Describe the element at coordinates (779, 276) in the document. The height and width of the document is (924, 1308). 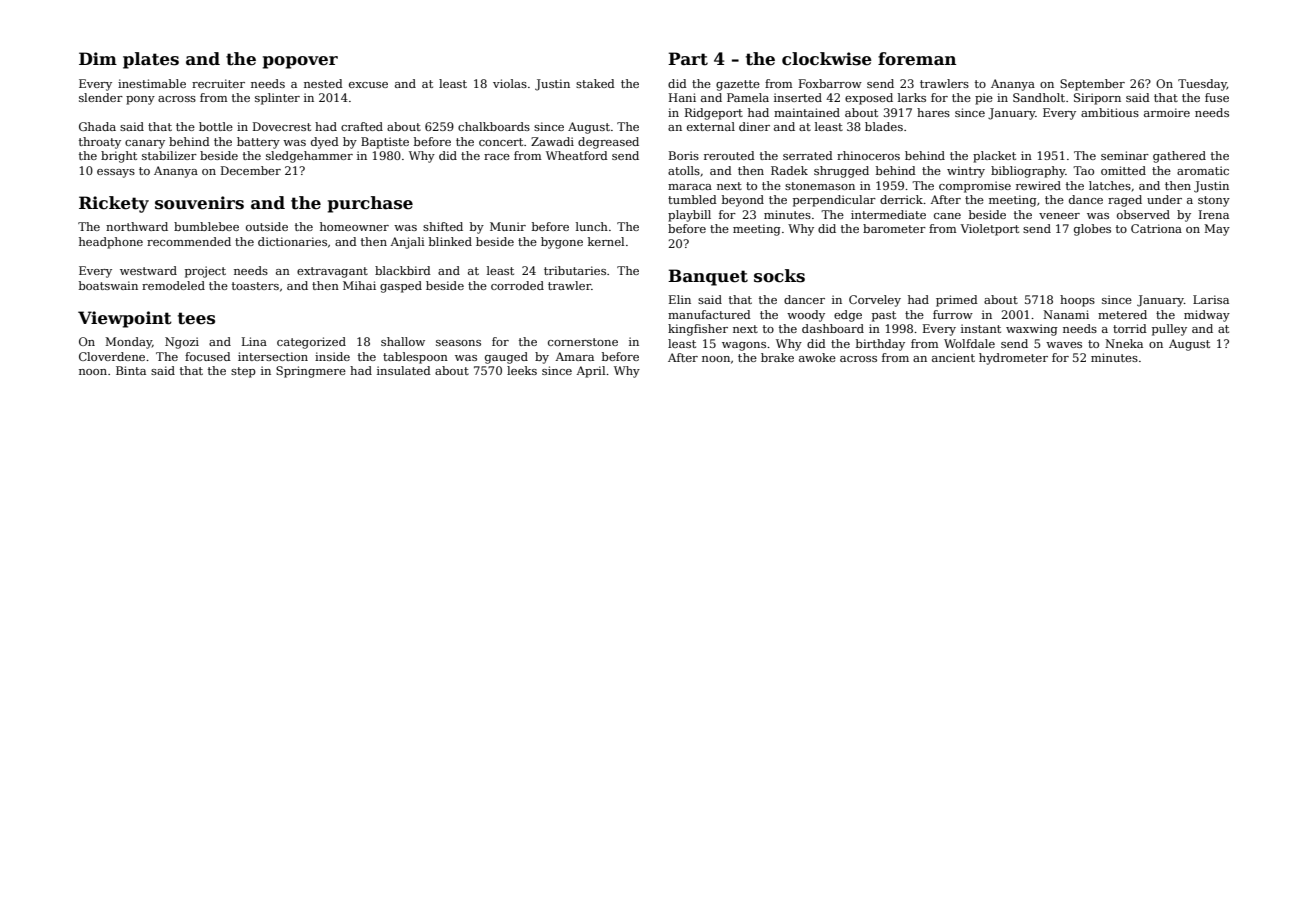
I see `socks` at that location.
